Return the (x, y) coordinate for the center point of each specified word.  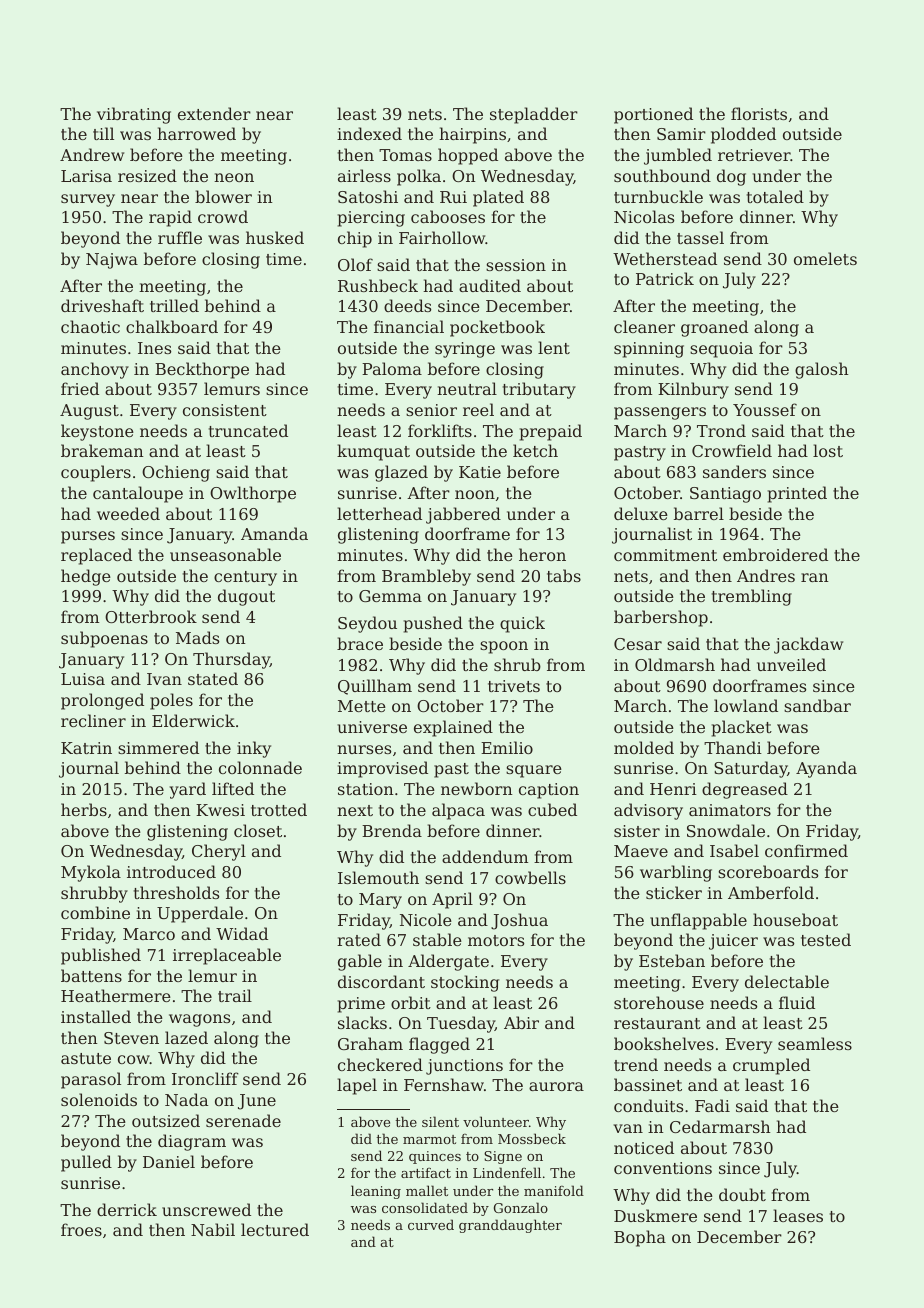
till (103, 133)
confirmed (806, 850)
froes (81, 1229)
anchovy (95, 370)
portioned (653, 115)
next (355, 810)
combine (95, 912)
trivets (514, 686)
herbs (84, 809)
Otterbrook (151, 616)
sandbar (817, 705)
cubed (552, 809)
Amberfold (771, 892)
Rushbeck (378, 285)
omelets (825, 258)
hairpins (472, 135)
